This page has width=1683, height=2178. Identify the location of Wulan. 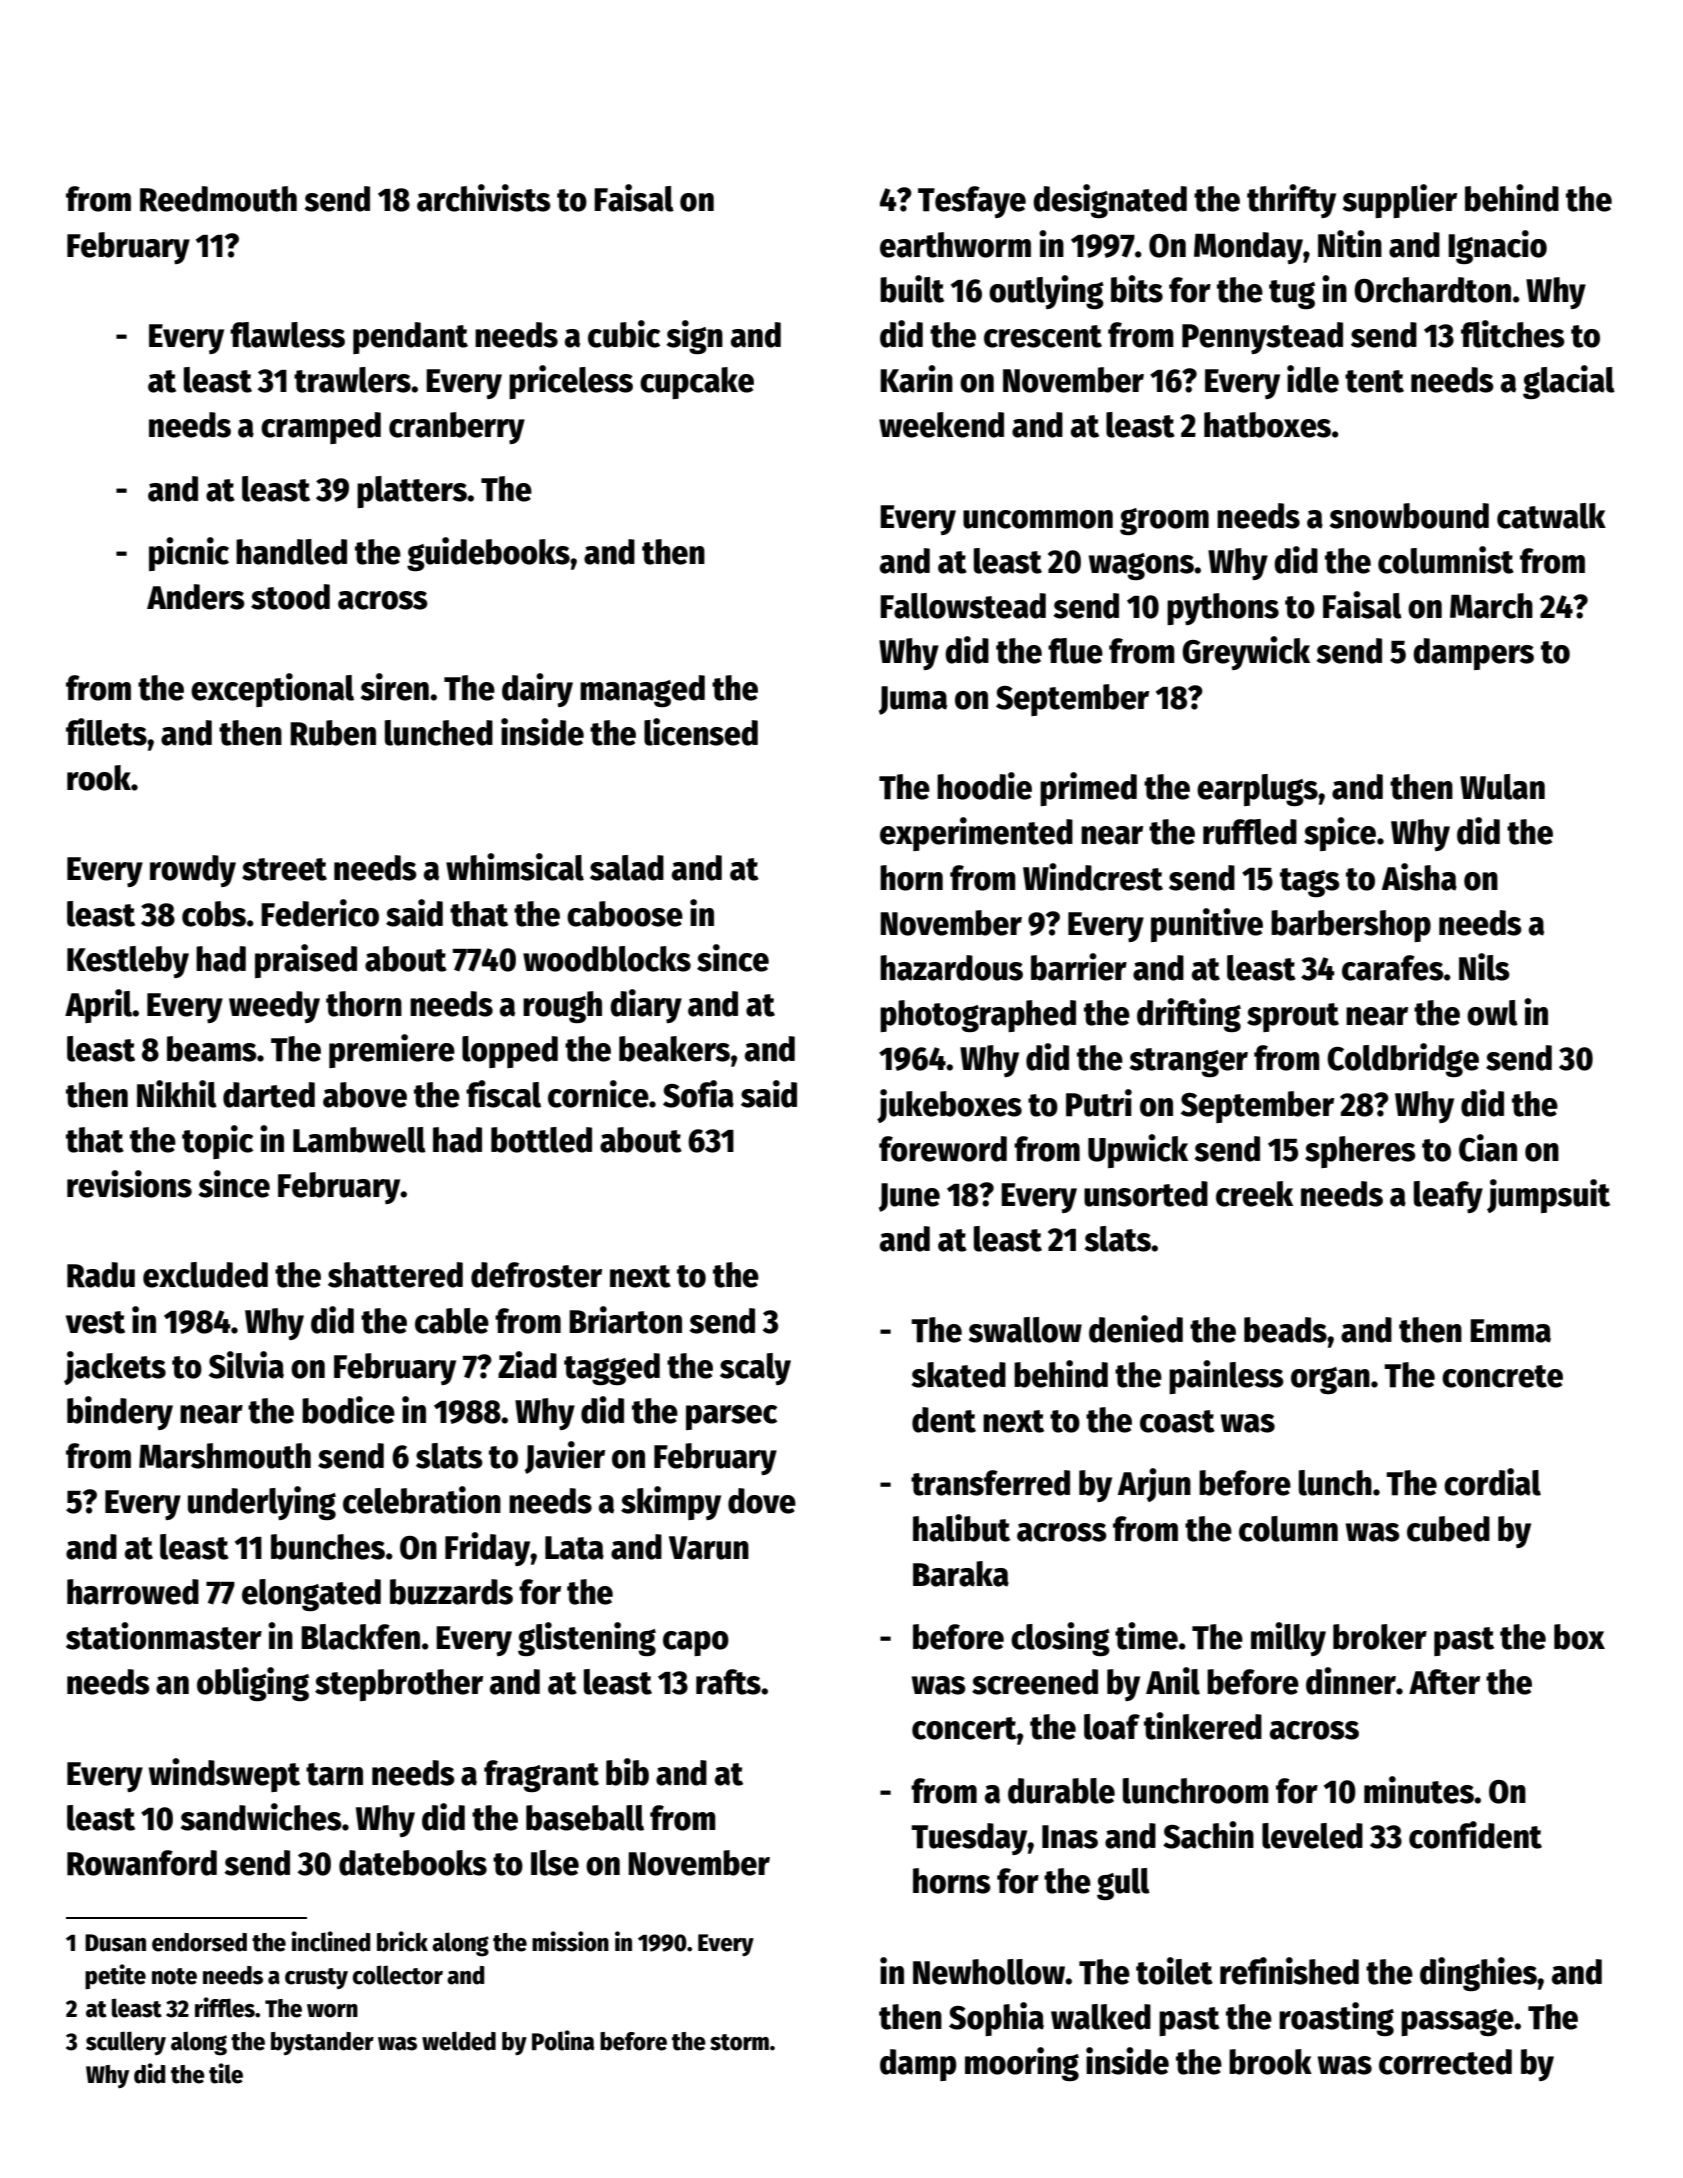
(1502, 787).
